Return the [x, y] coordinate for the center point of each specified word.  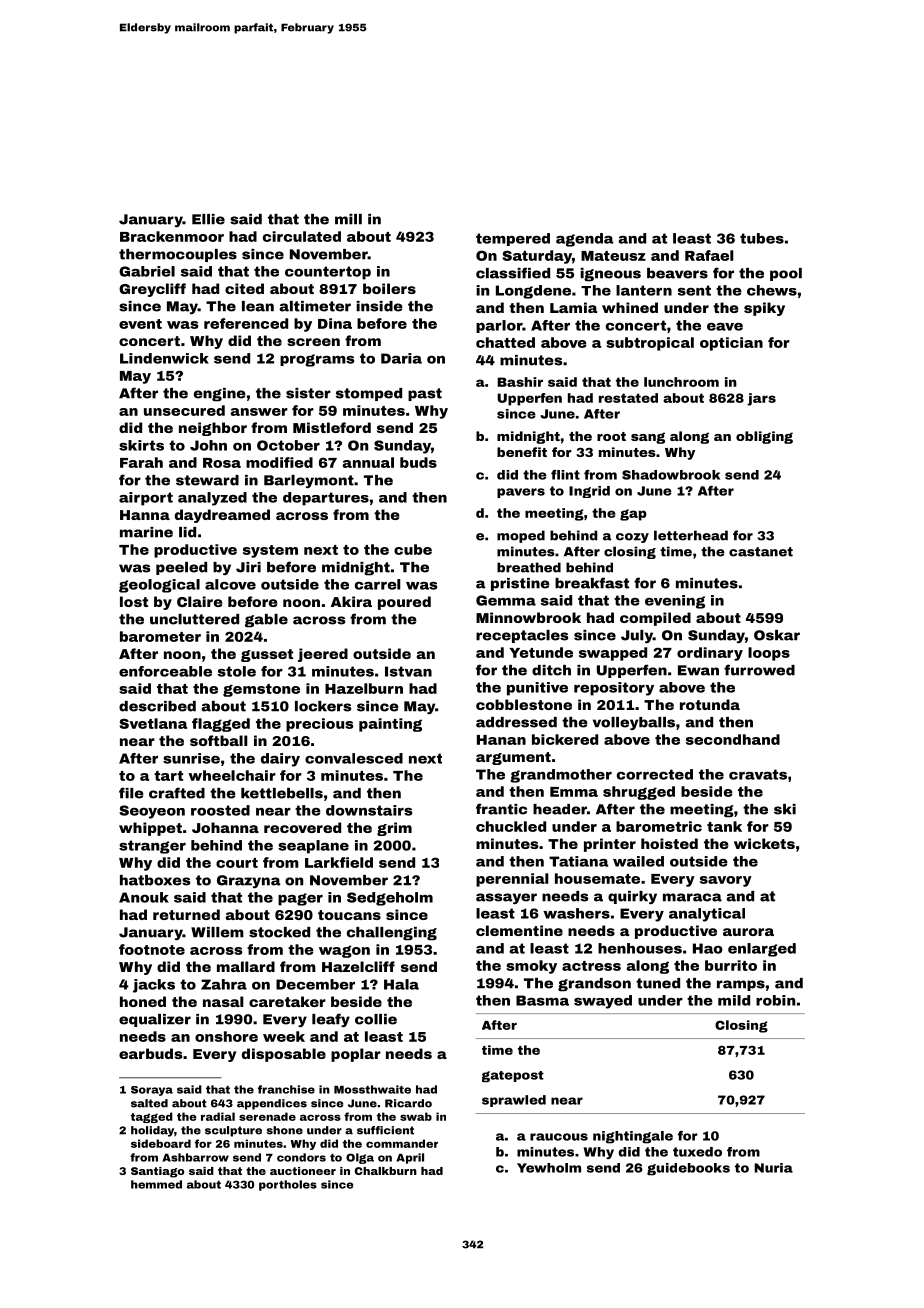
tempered [513, 239]
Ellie [208, 219]
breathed [529, 567]
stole [237, 671]
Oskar [777, 635]
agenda [585, 240]
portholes [288, 1185]
